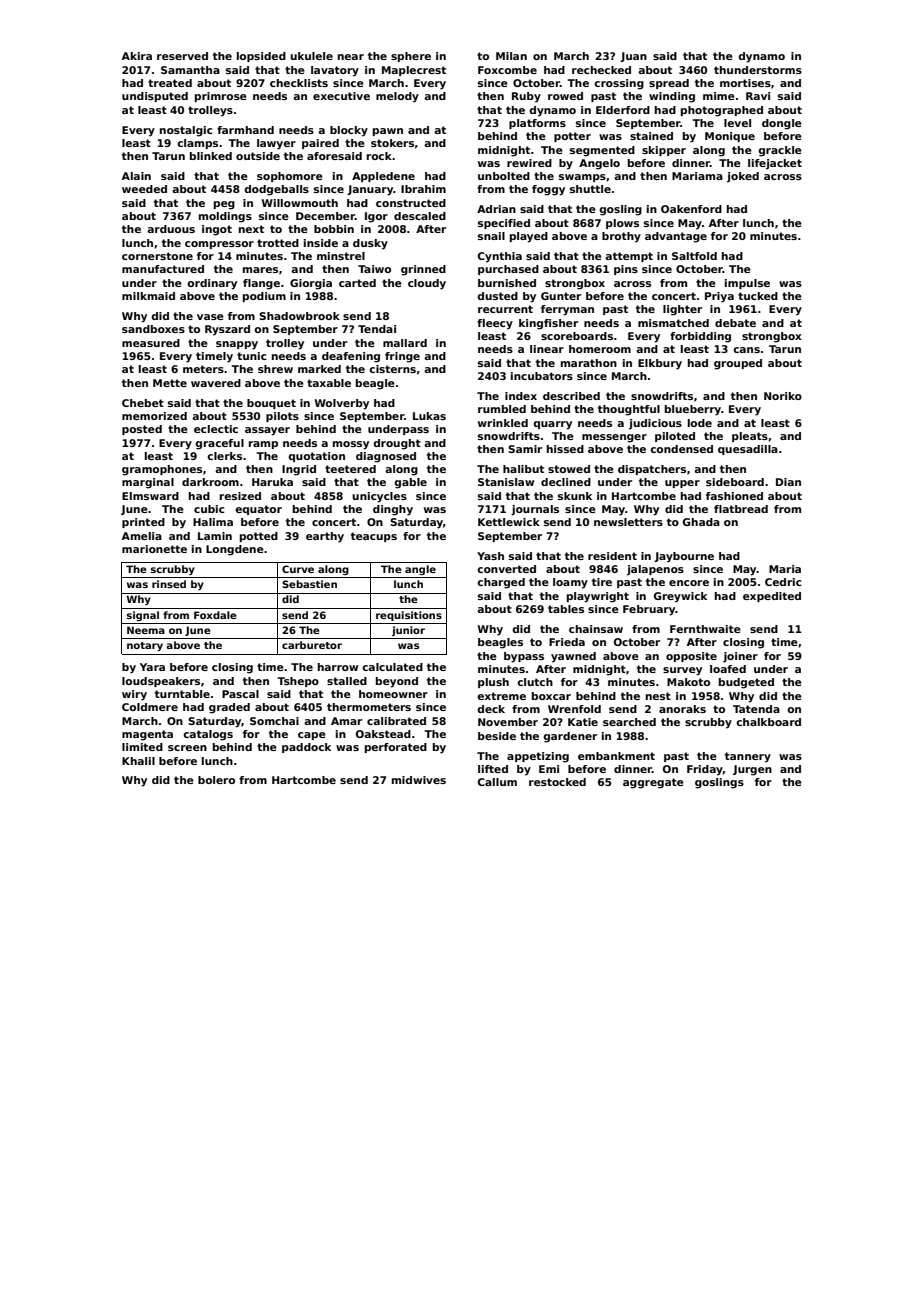 This image has width=924, height=1308. I want to click on midwives, so click(419, 780).
